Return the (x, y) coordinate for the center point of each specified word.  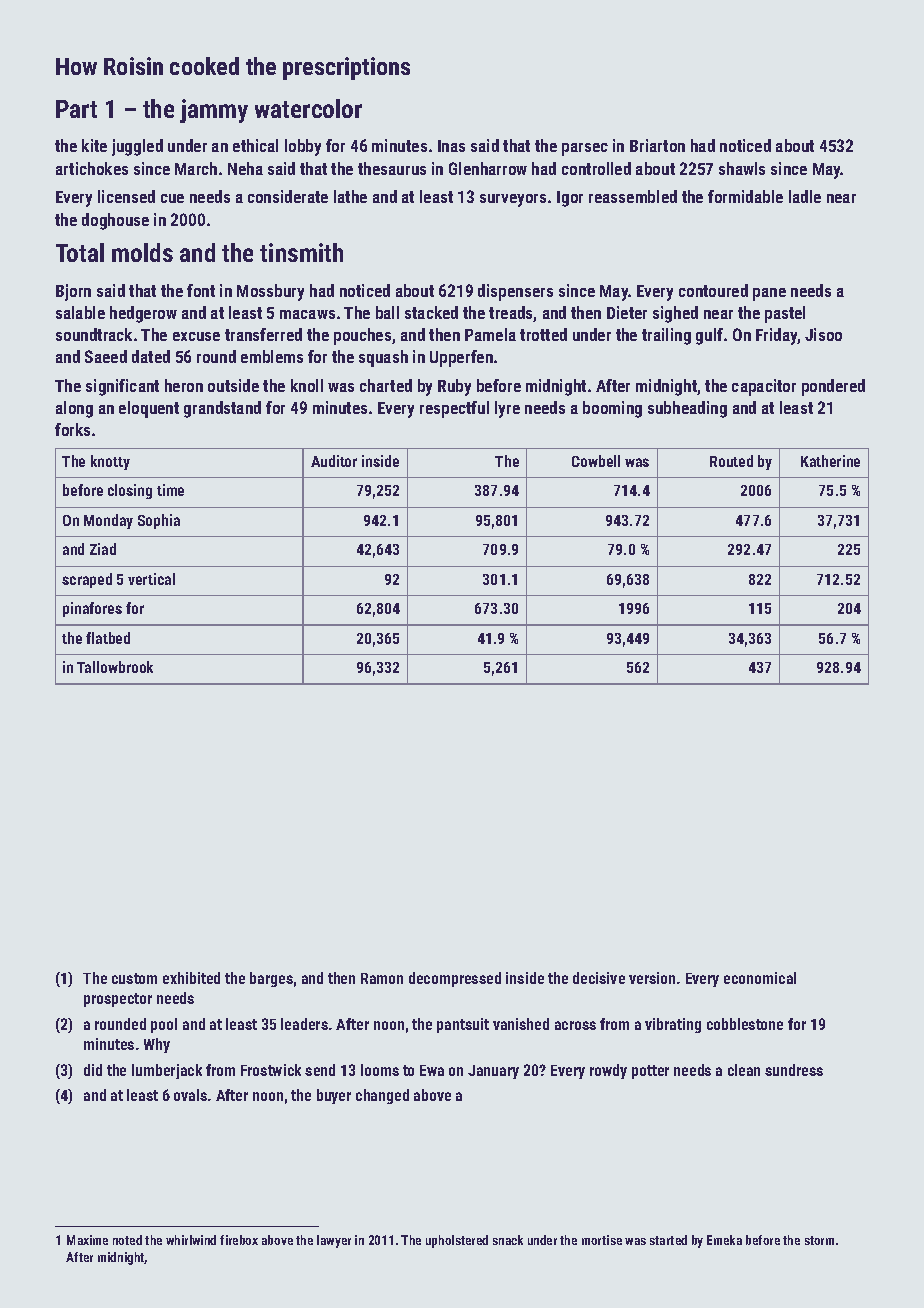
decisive (599, 978)
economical (760, 978)
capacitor (764, 387)
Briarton (657, 145)
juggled (137, 147)
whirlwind (191, 1240)
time (170, 490)
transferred (263, 334)
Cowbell (596, 461)
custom (134, 978)
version (652, 978)
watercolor (308, 108)
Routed (731, 461)
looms (380, 1070)
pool (164, 1025)
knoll (307, 385)
